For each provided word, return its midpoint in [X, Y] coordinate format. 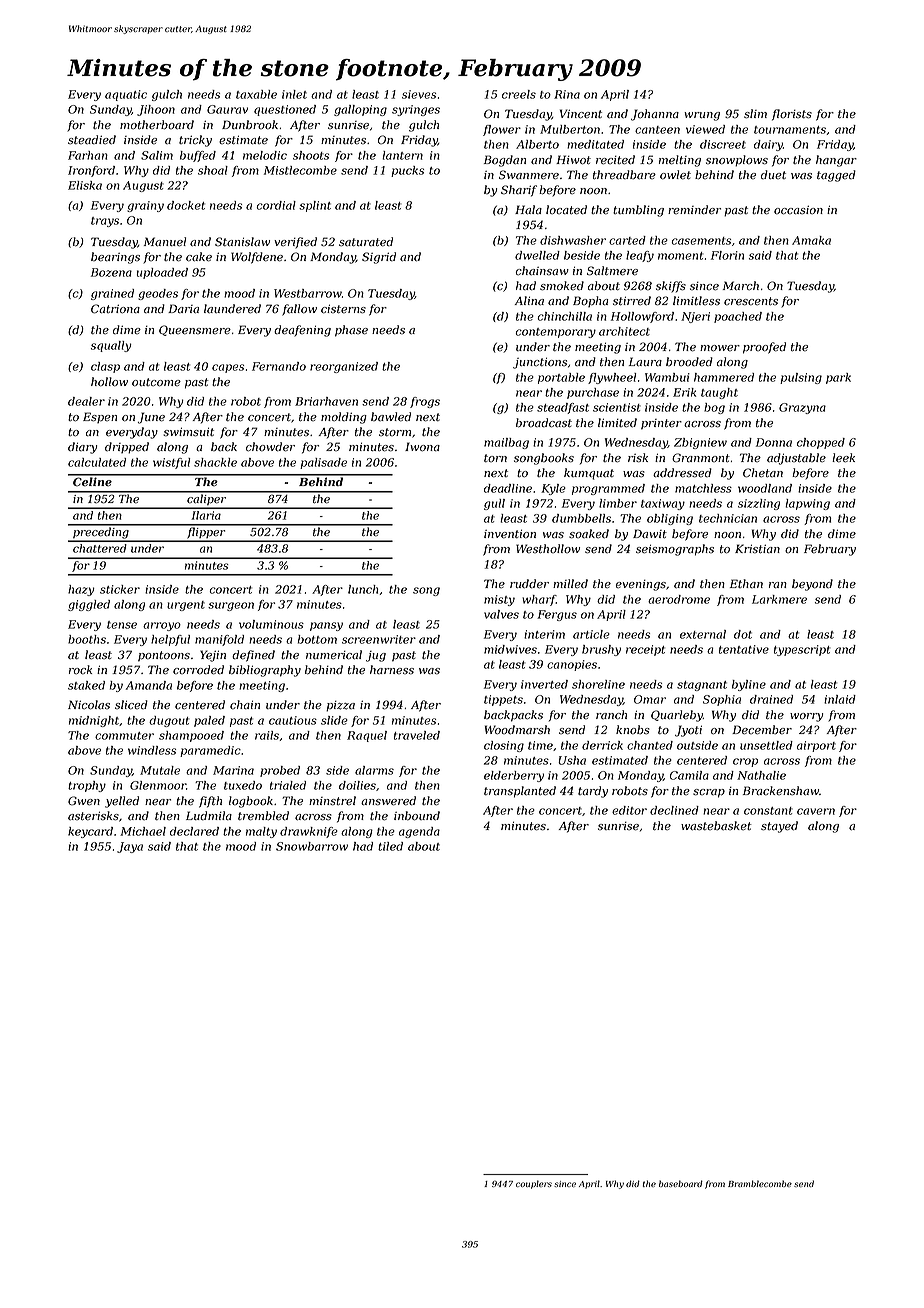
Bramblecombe [760, 1183]
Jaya [130, 847]
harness [392, 670]
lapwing [807, 504]
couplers [534, 1184]
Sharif [519, 191]
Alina [529, 300]
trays [105, 222]
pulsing [801, 378]
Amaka [811, 240]
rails [267, 735]
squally [111, 346]
